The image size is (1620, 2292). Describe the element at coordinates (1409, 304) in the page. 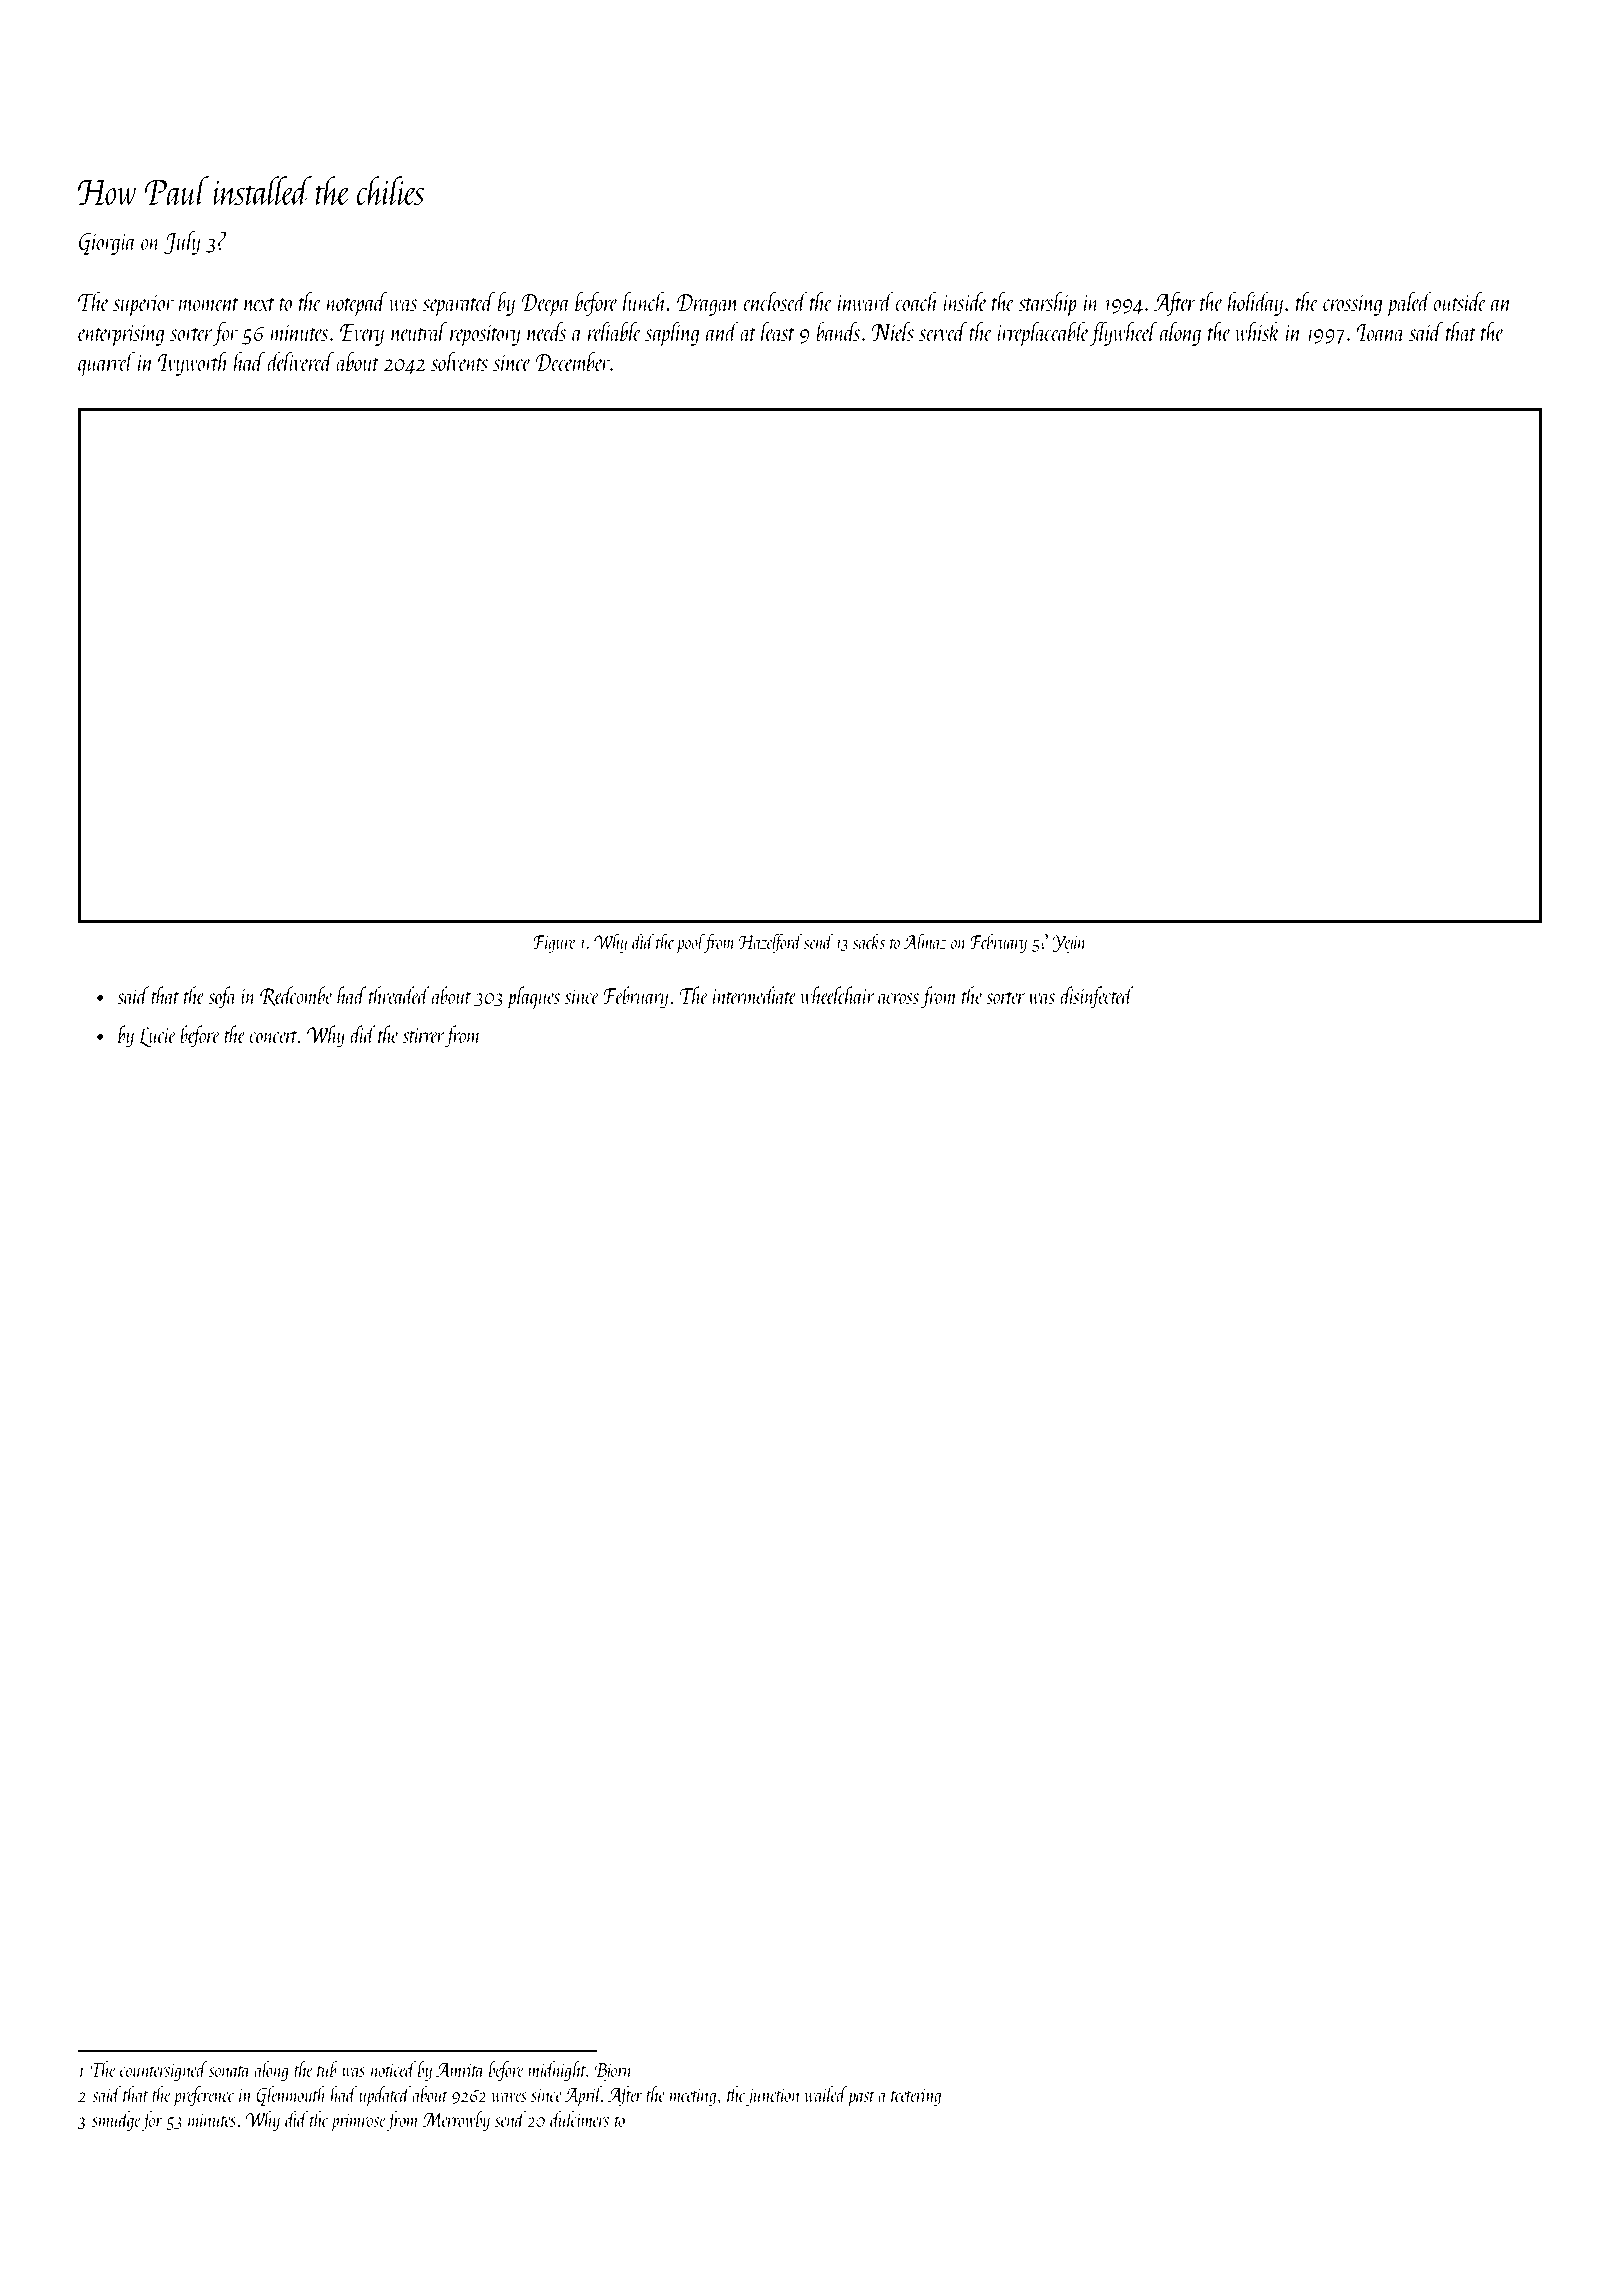

I see `paled` at that location.
